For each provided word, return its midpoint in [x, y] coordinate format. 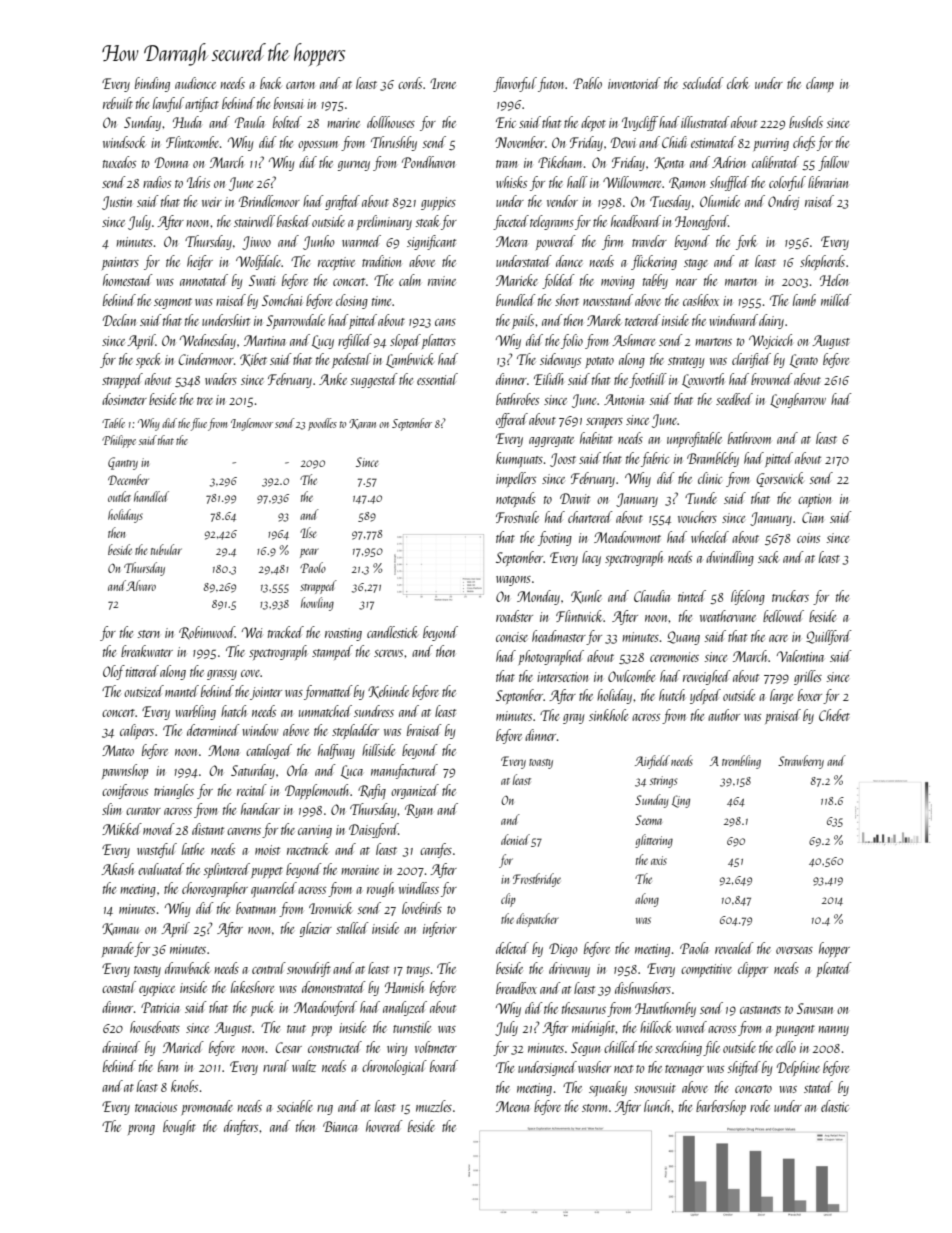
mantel [182, 691]
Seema [648, 820]
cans [445, 322]
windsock [124, 142]
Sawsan [815, 1008]
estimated [713, 142]
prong [141, 1130]
